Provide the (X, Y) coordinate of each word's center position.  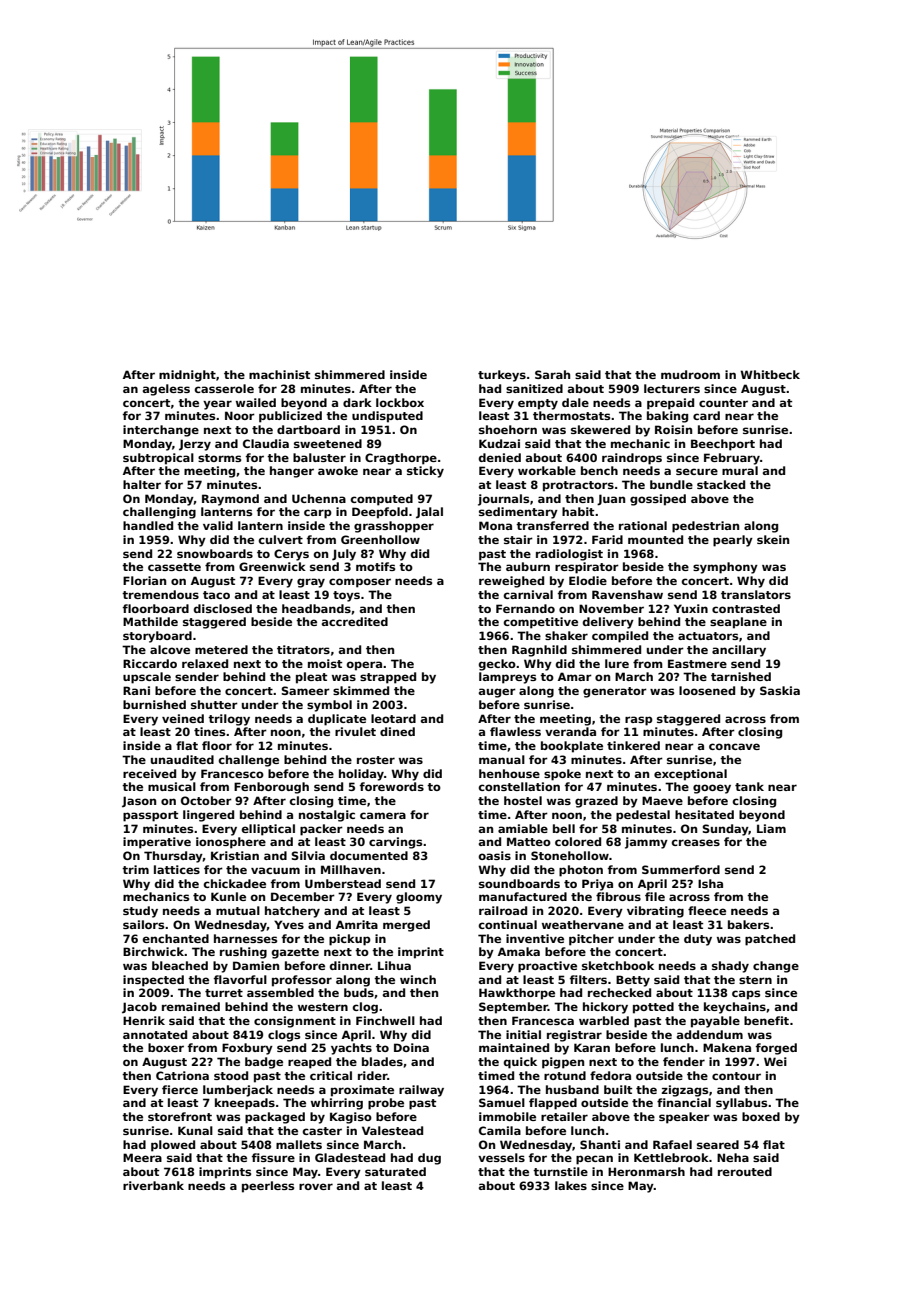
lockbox (400, 402)
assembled (280, 992)
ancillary (739, 651)
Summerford (681, 869)
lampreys (507, 678)
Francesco (232, 773)
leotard (393, 718)
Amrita (357, 924)
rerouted (745, 1171)
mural (740, 470)
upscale (147, 678)
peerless (268, 1187)
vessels (501, 1157)
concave (734, 746)
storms (219, 458)
